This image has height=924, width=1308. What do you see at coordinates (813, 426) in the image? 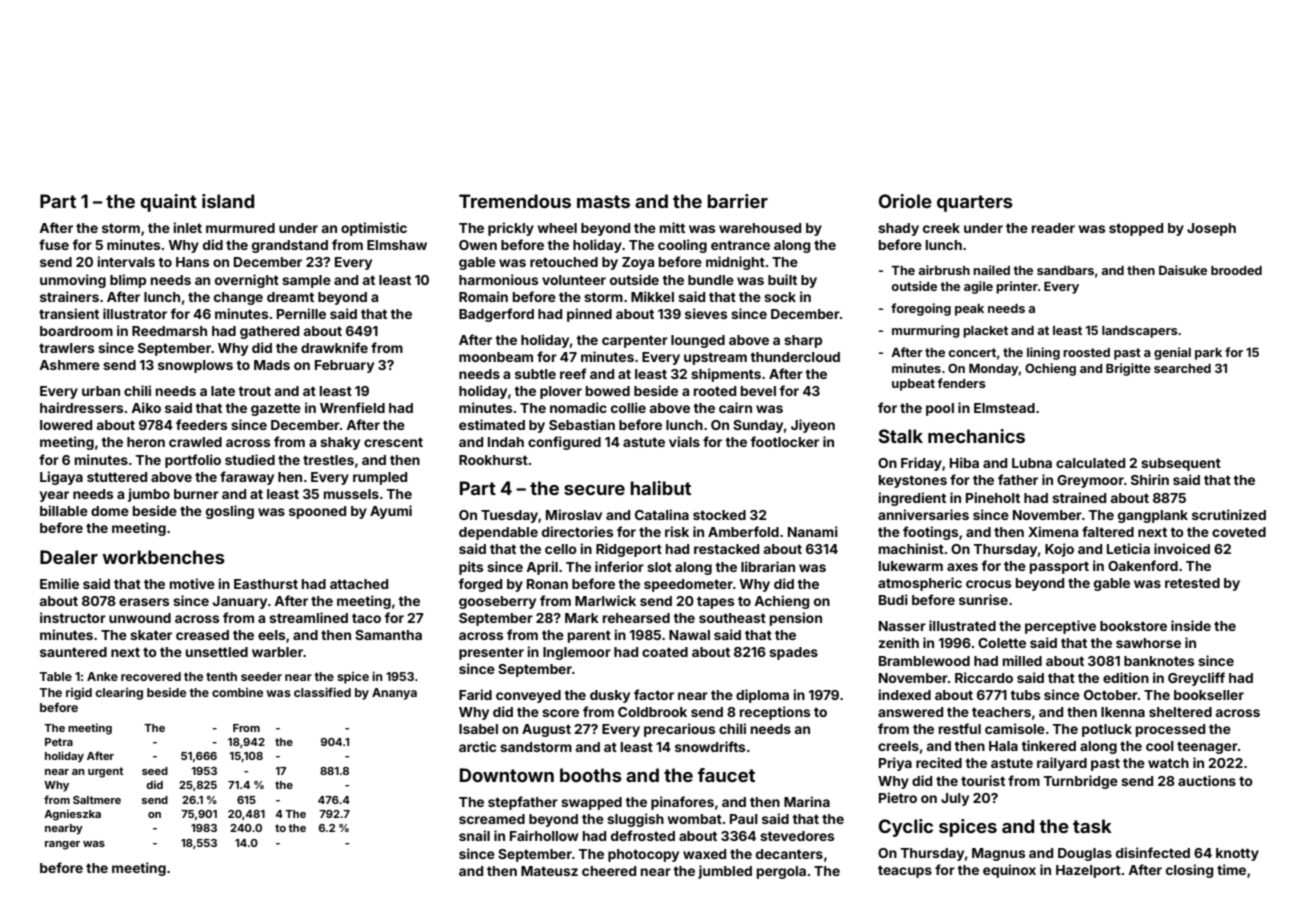
I see `Jiyeon` at bounding box center [813, 426].
